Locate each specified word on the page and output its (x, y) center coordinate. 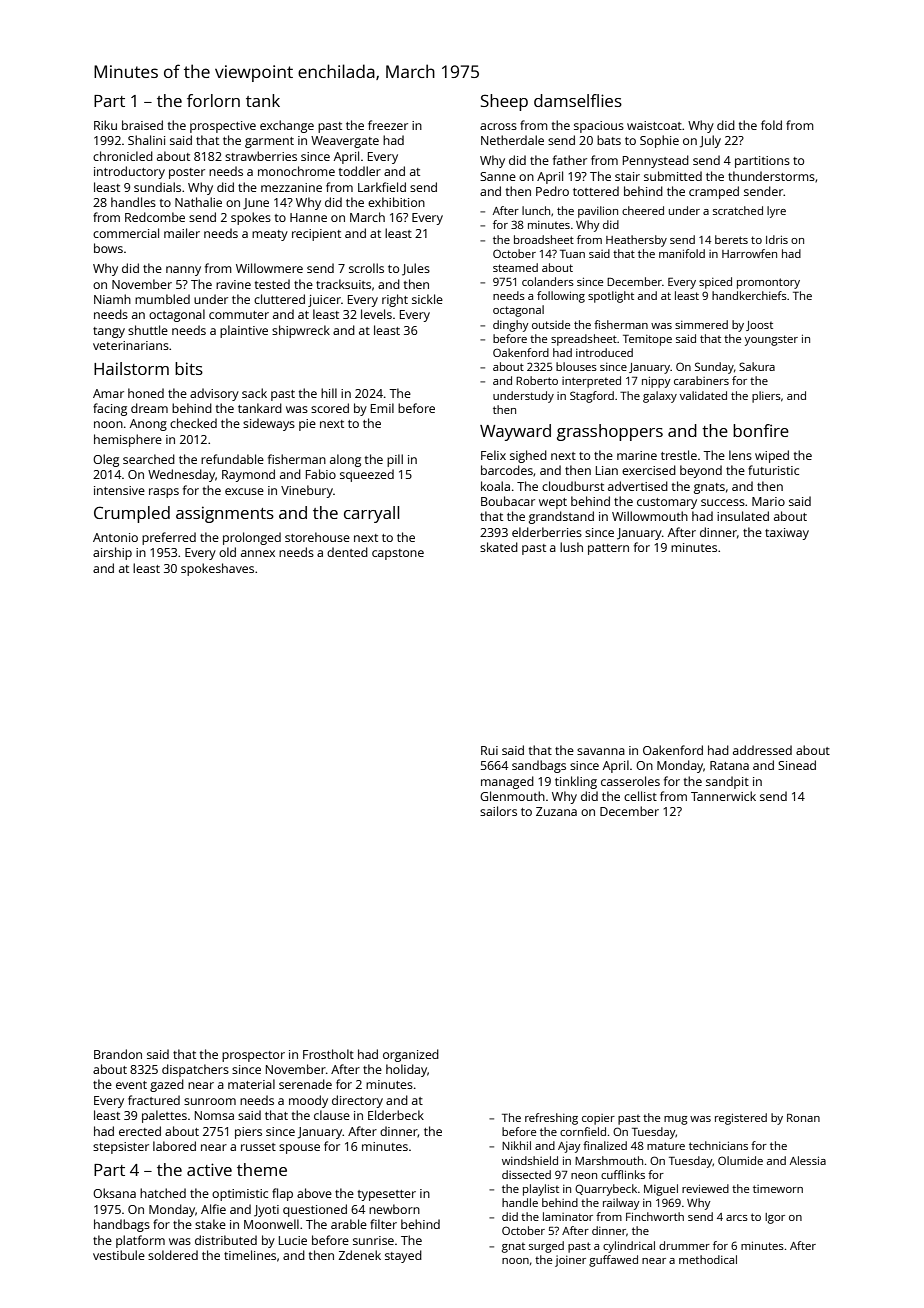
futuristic (773, 470)
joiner (570, 1261)
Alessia (808, 1160)
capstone (398, 554)
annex (258, 553)
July (710, 141)
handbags (122, 1225)
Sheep (504, 102)
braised (142, 125)
